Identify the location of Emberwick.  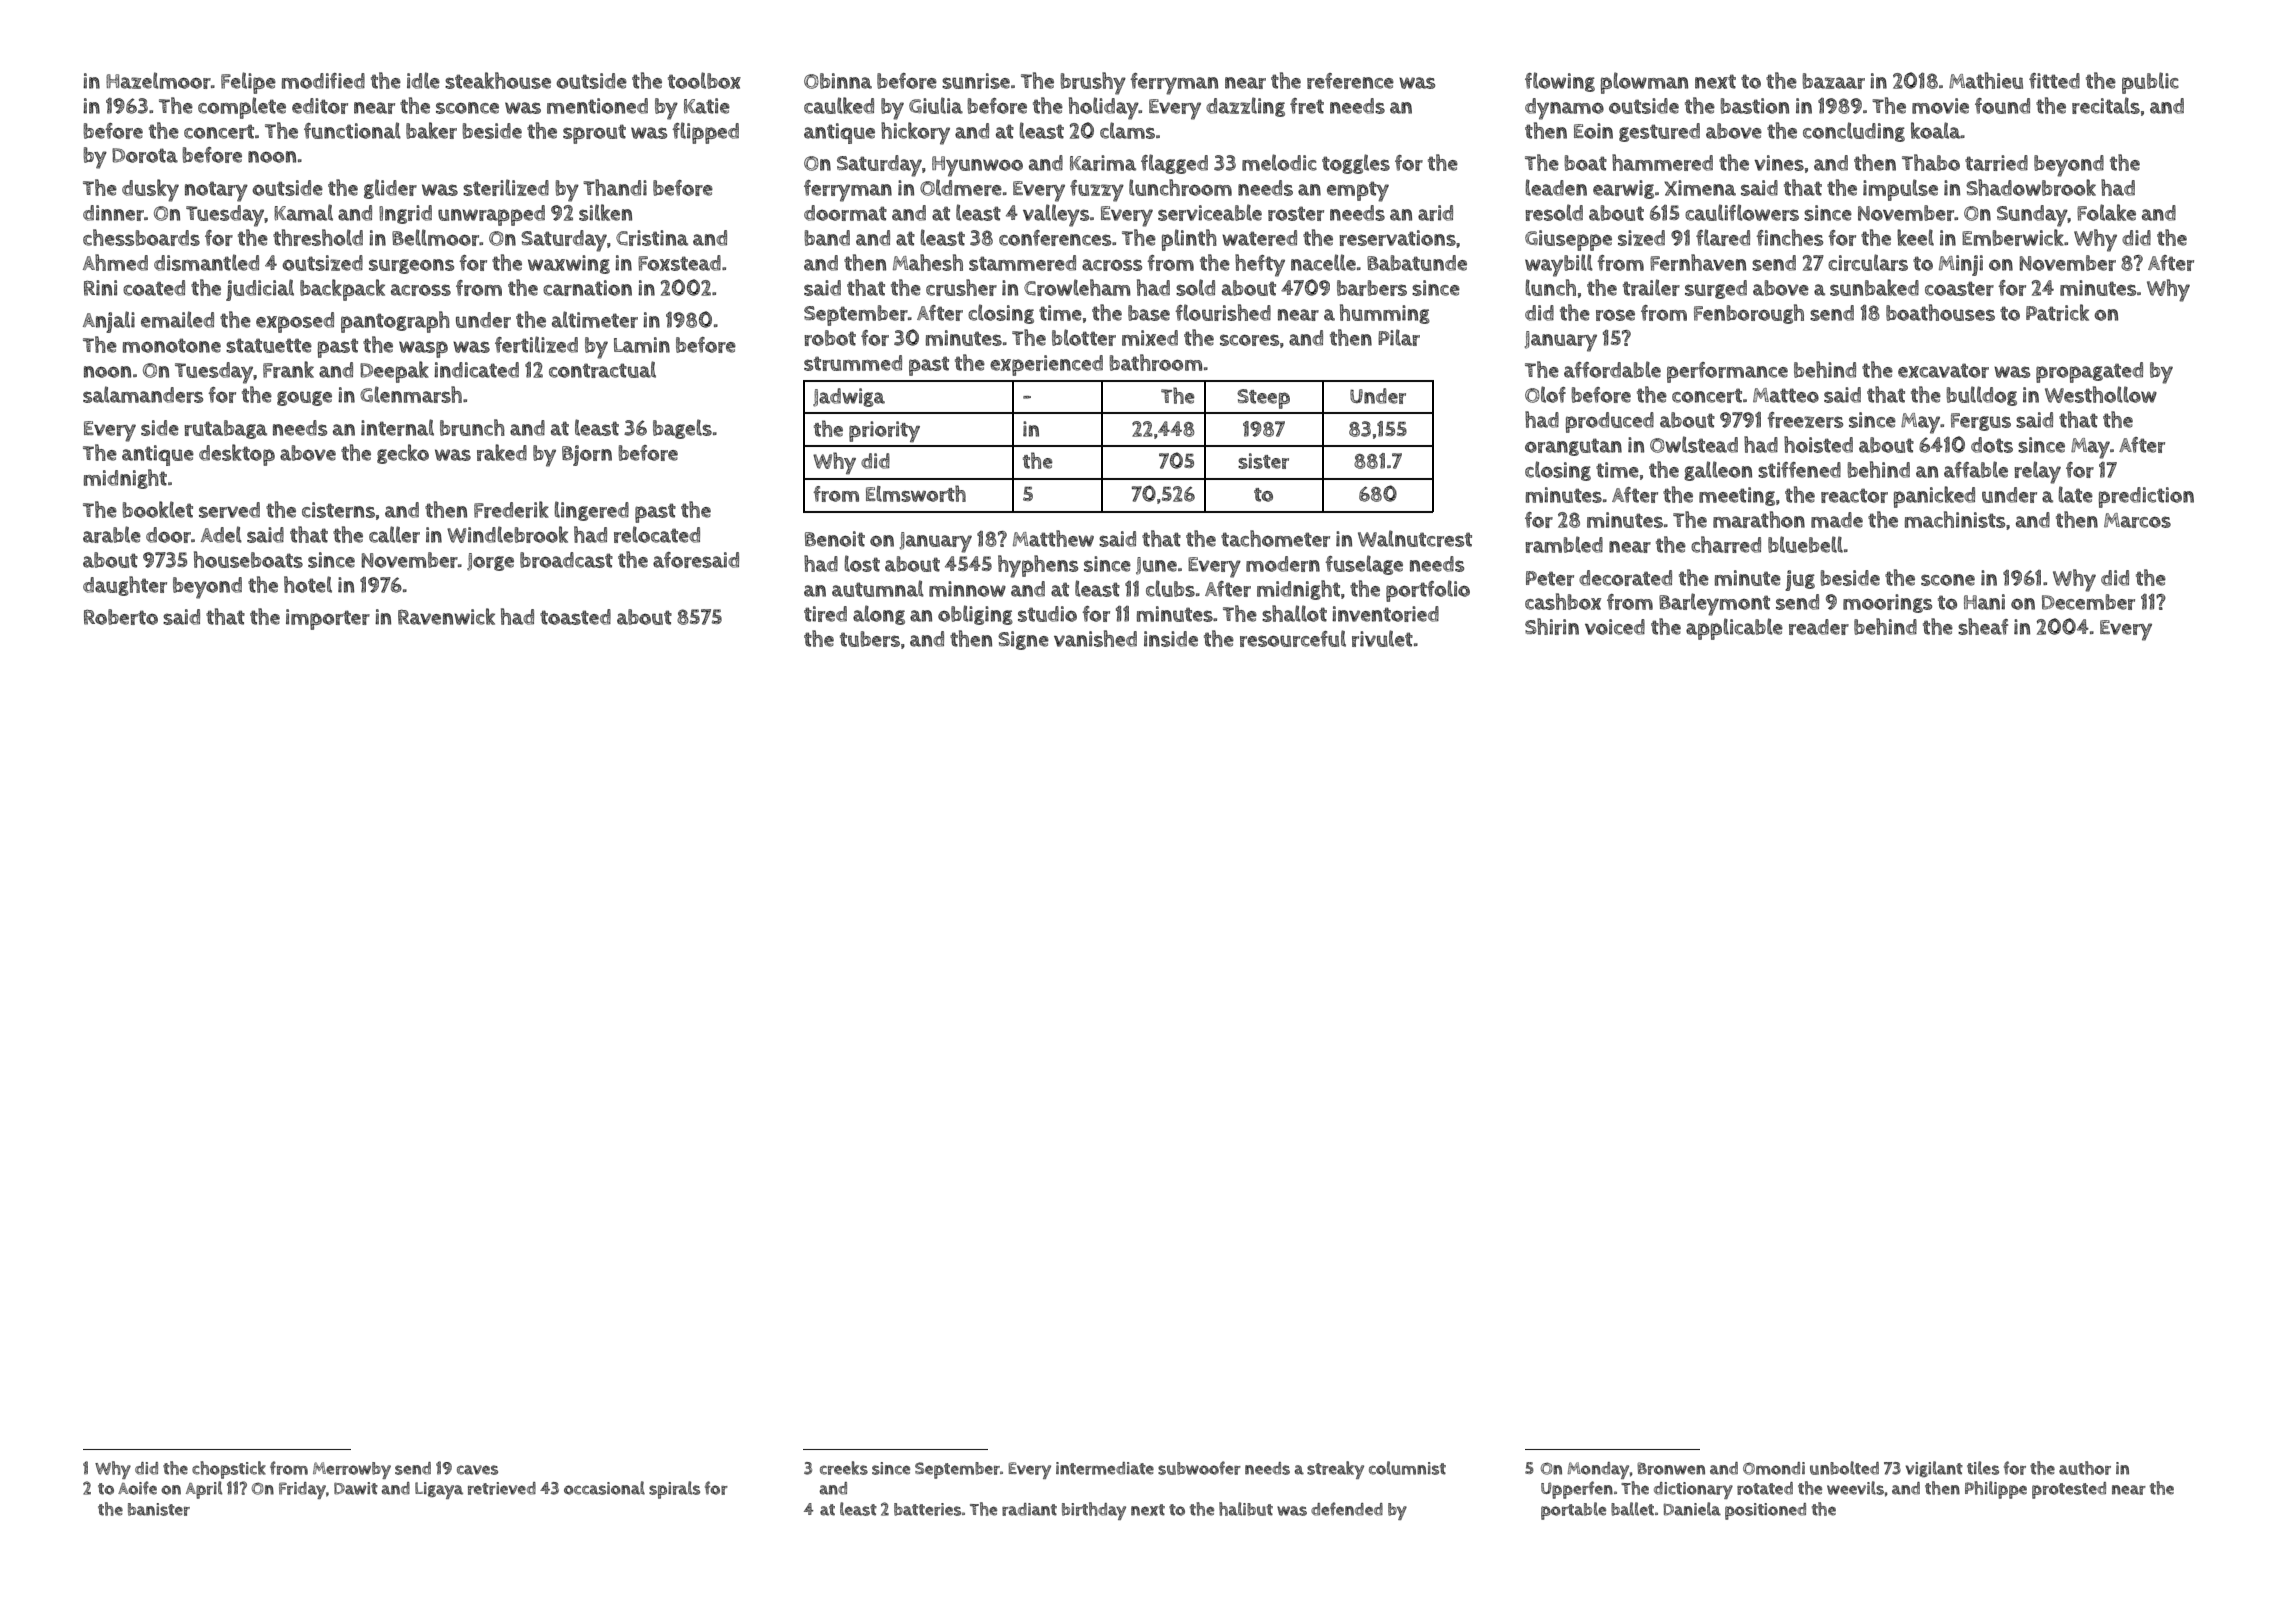
(2013, 237).
